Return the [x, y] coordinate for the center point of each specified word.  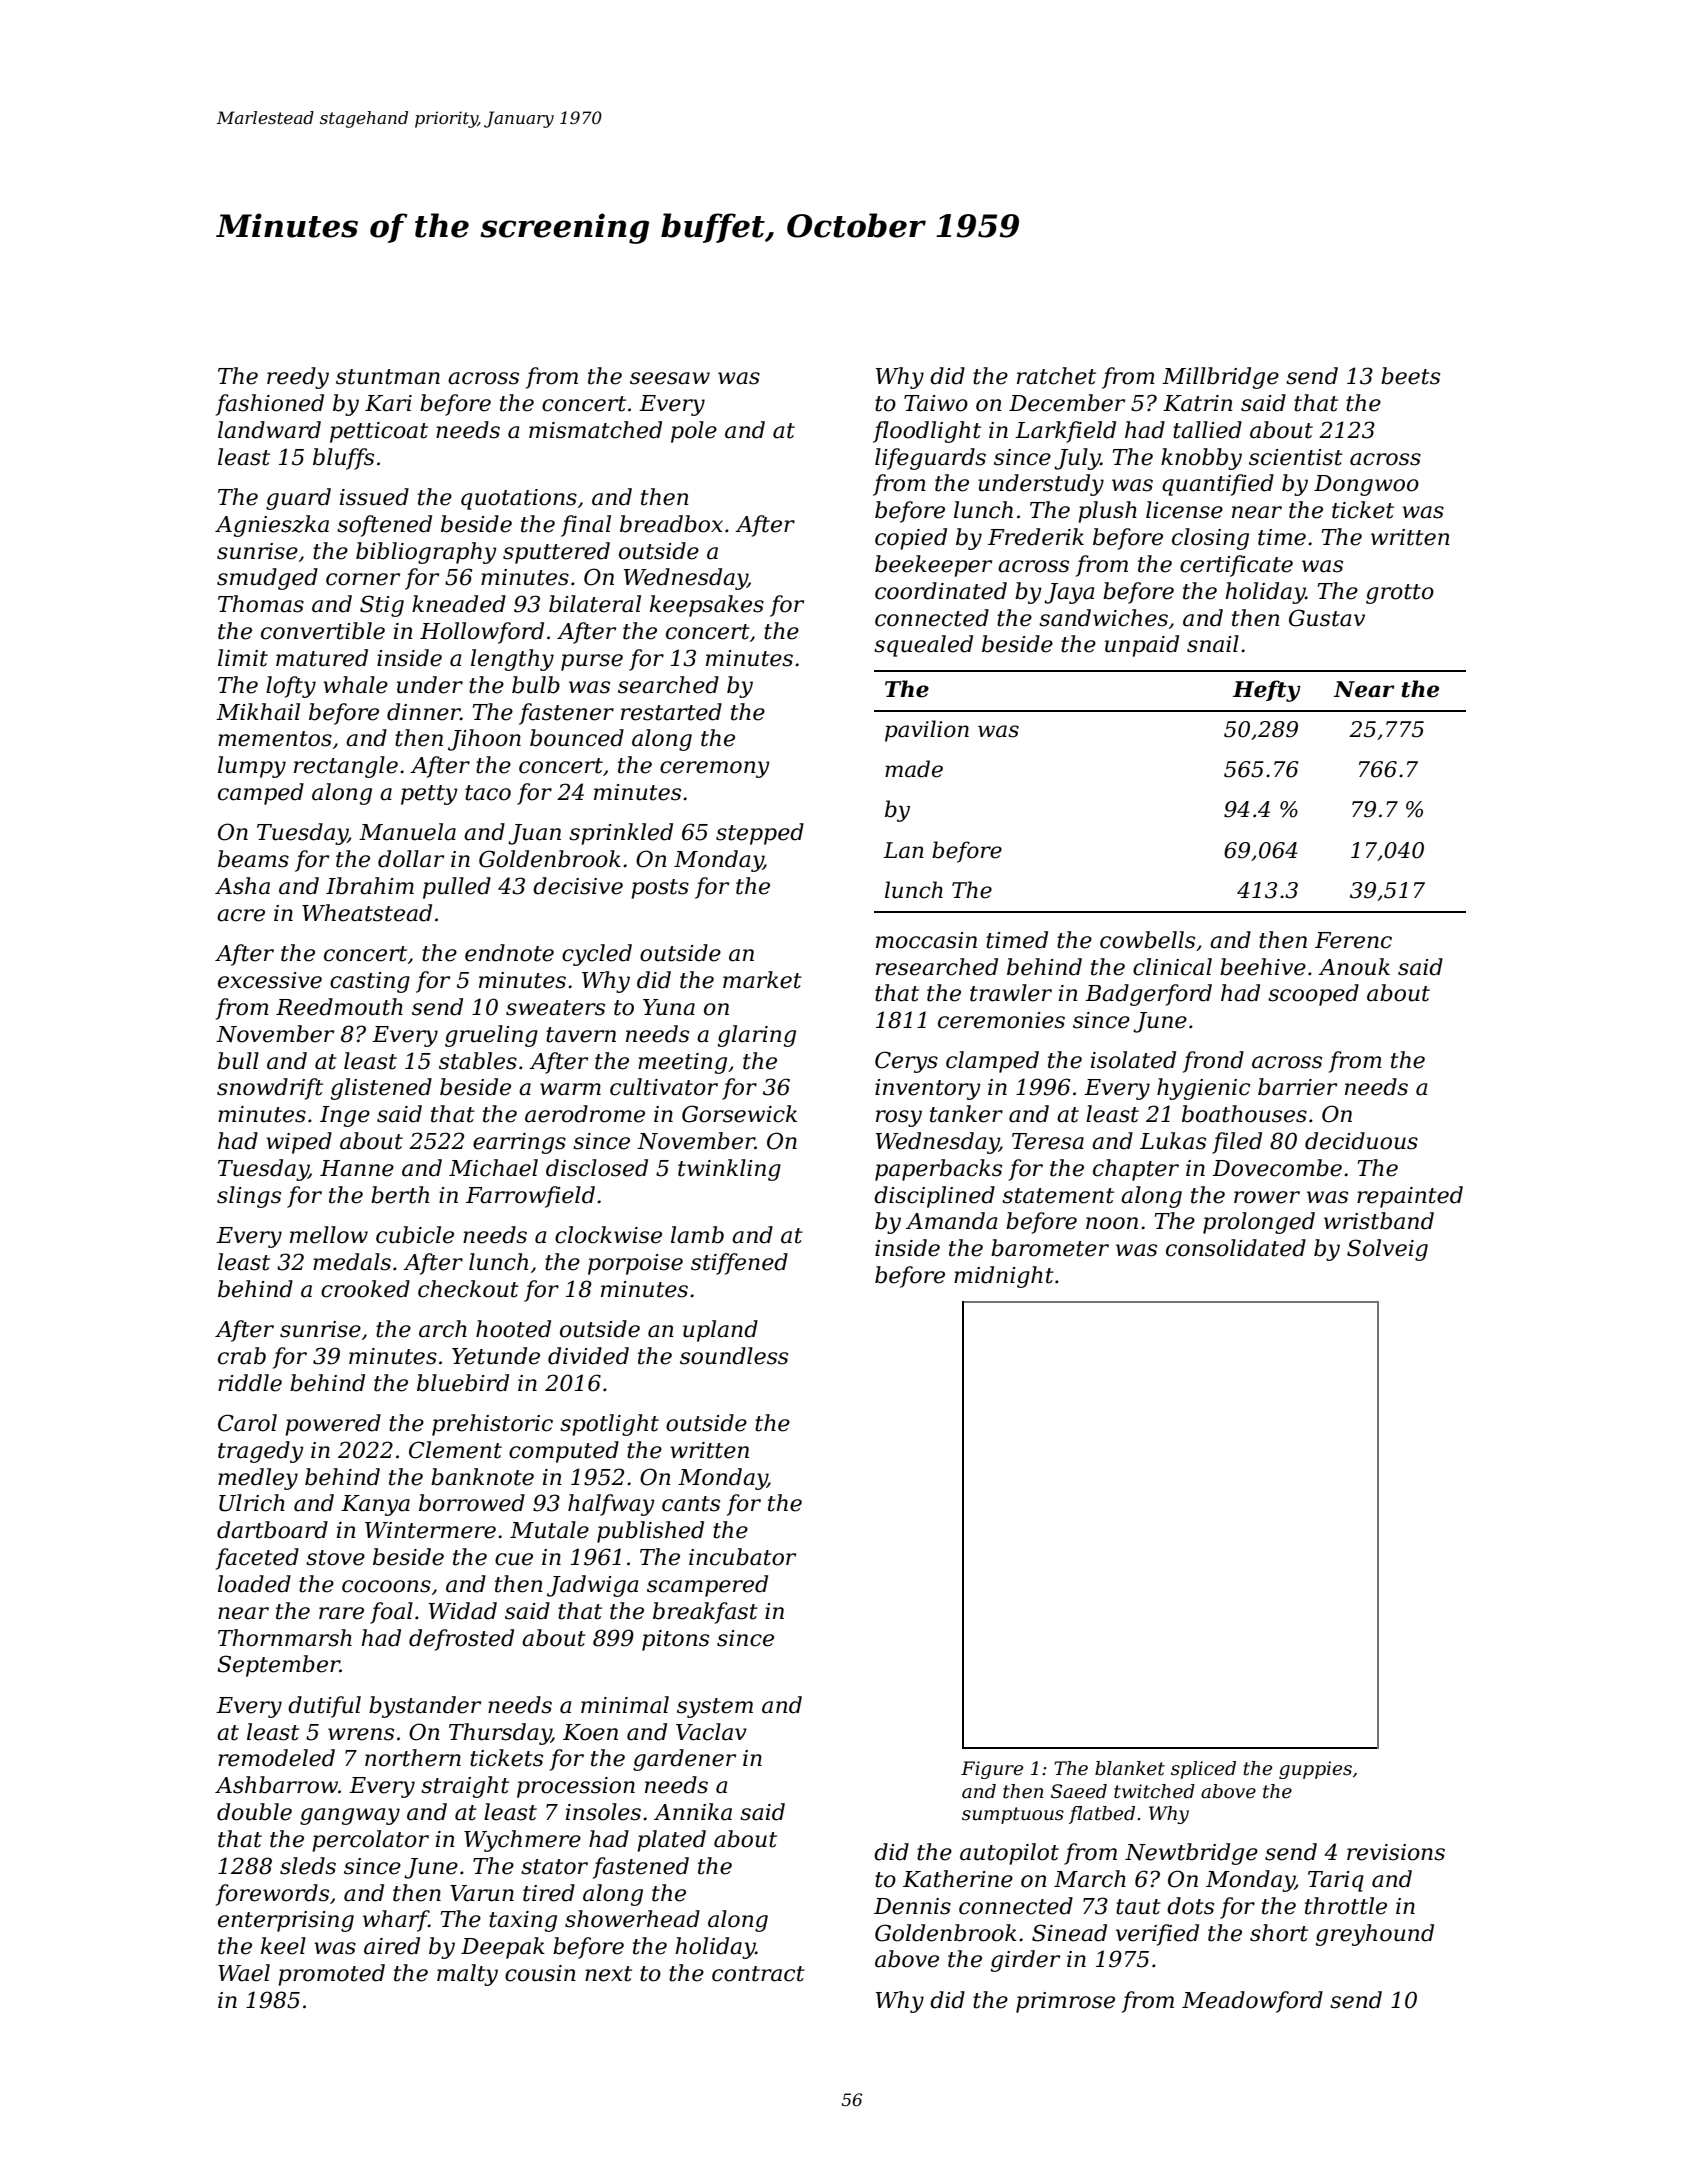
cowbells [1147, 940]
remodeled [276, 1758]
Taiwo [936, 403]
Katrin [1198, 403]
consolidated [1236, 1248]
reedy [298, 378]
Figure [992, 1770]
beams [253, 859]
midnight [1004, 1277]
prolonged [1259, 1223]
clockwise [608, 1235]
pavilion [927, 731]
